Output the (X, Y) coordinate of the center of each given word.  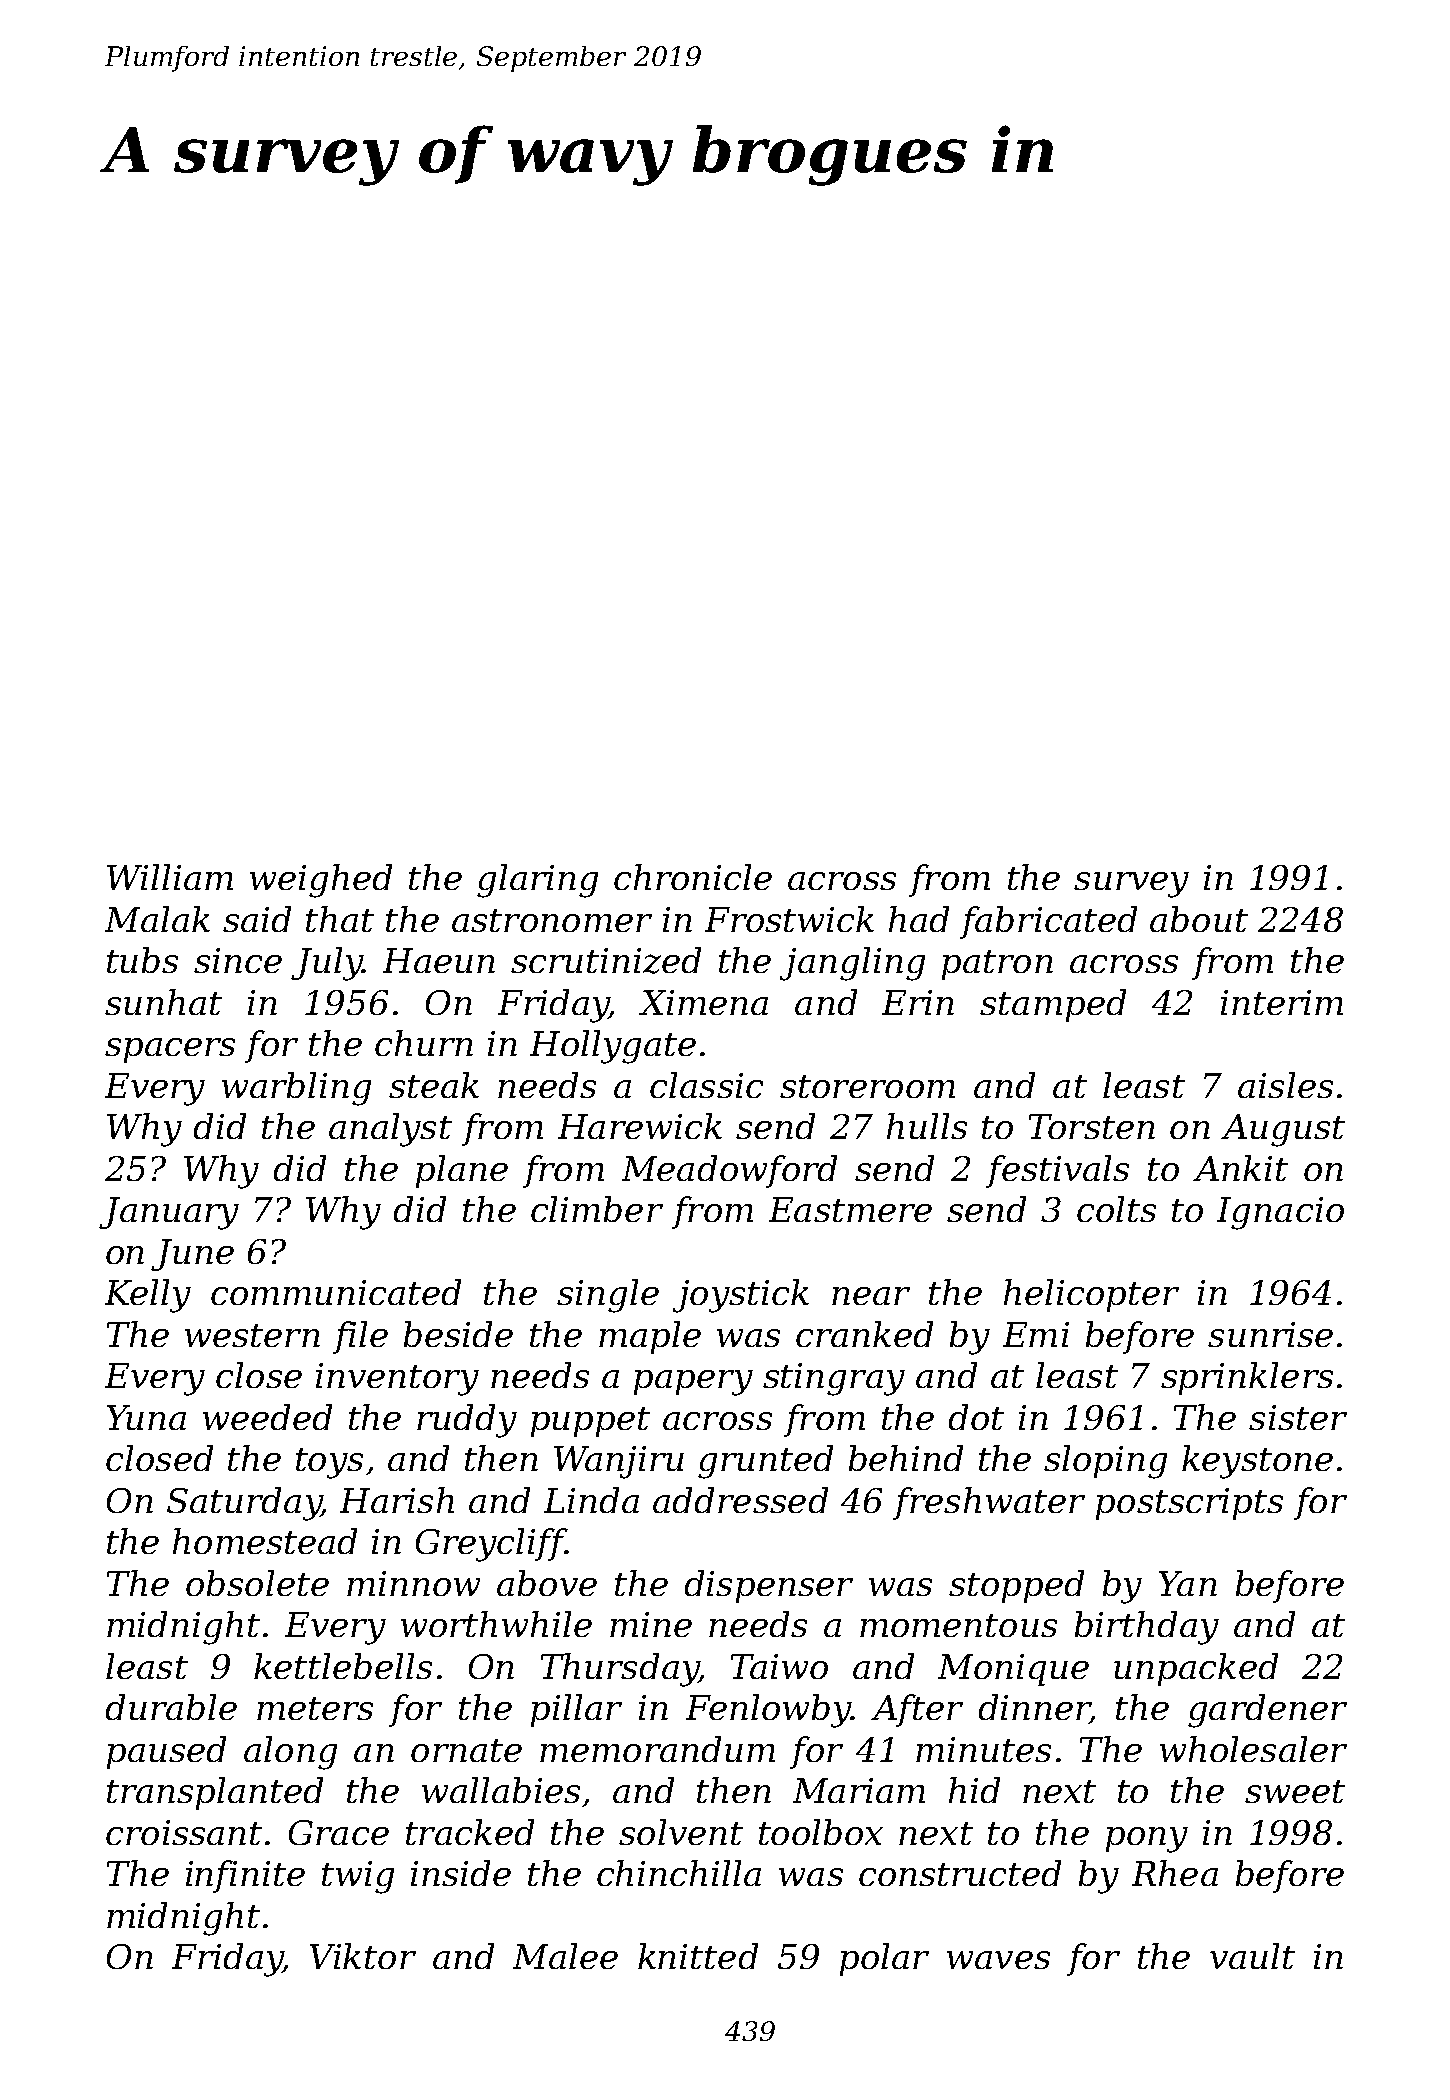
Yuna (146, 1417)
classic (706, 1085)
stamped (1053, 1005)
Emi (1036, 1334)
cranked (864, 1334)
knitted (698, 1956)
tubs (142, 960)
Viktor (363, 1956)
